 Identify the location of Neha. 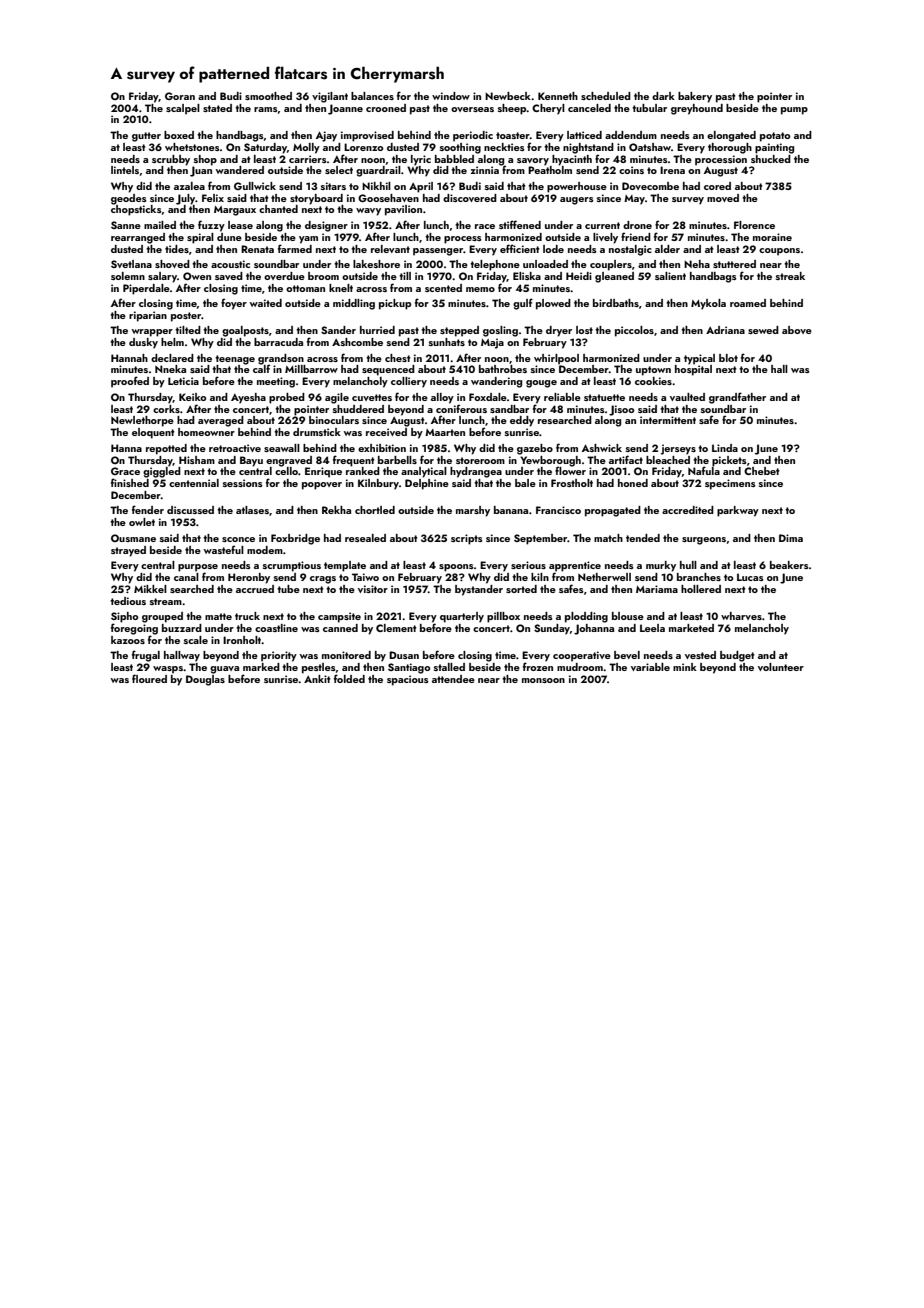
(697, 264).
